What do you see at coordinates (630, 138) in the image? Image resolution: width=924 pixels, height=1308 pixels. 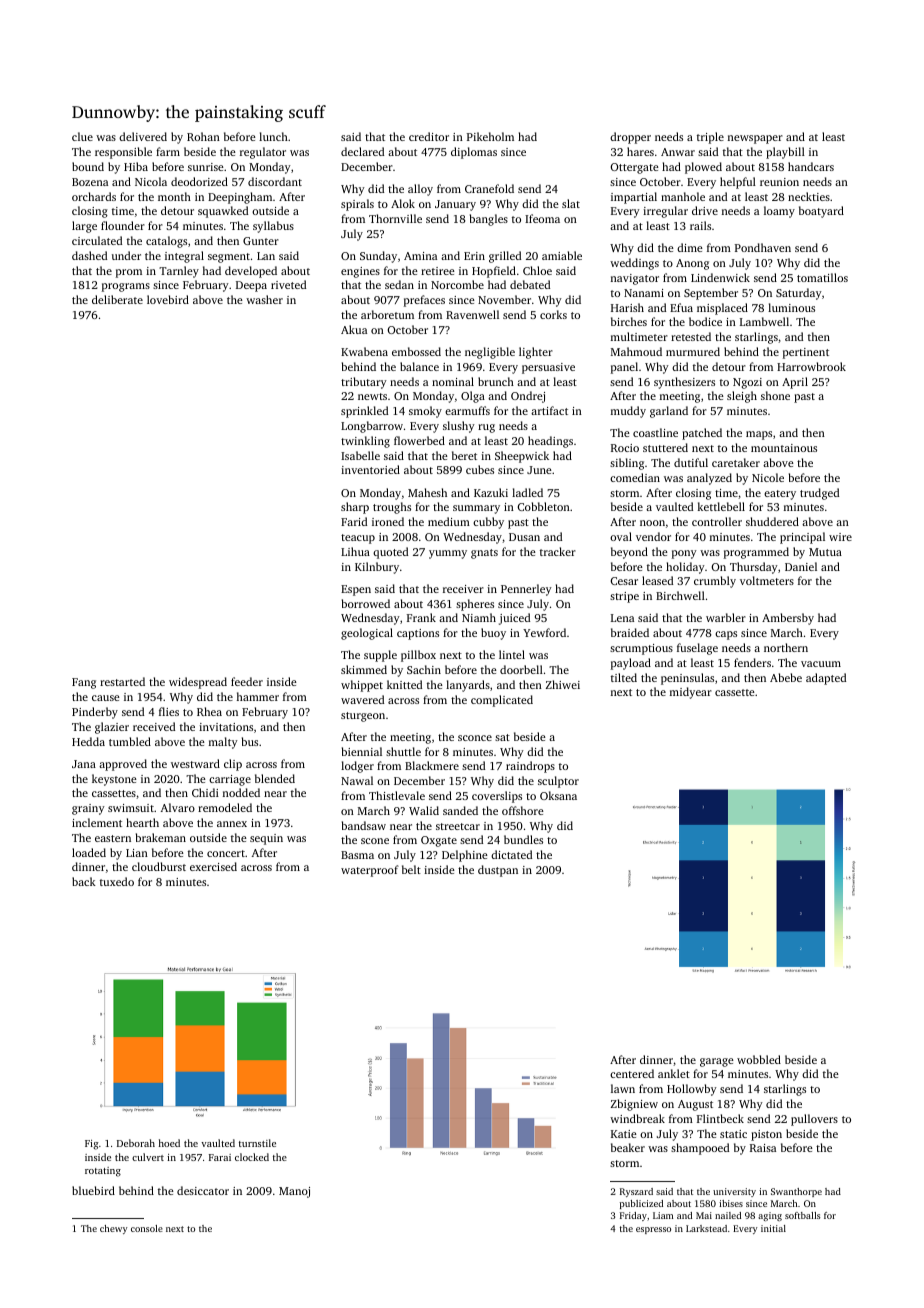 I see `dropper` at bounding box center [630, 138].
